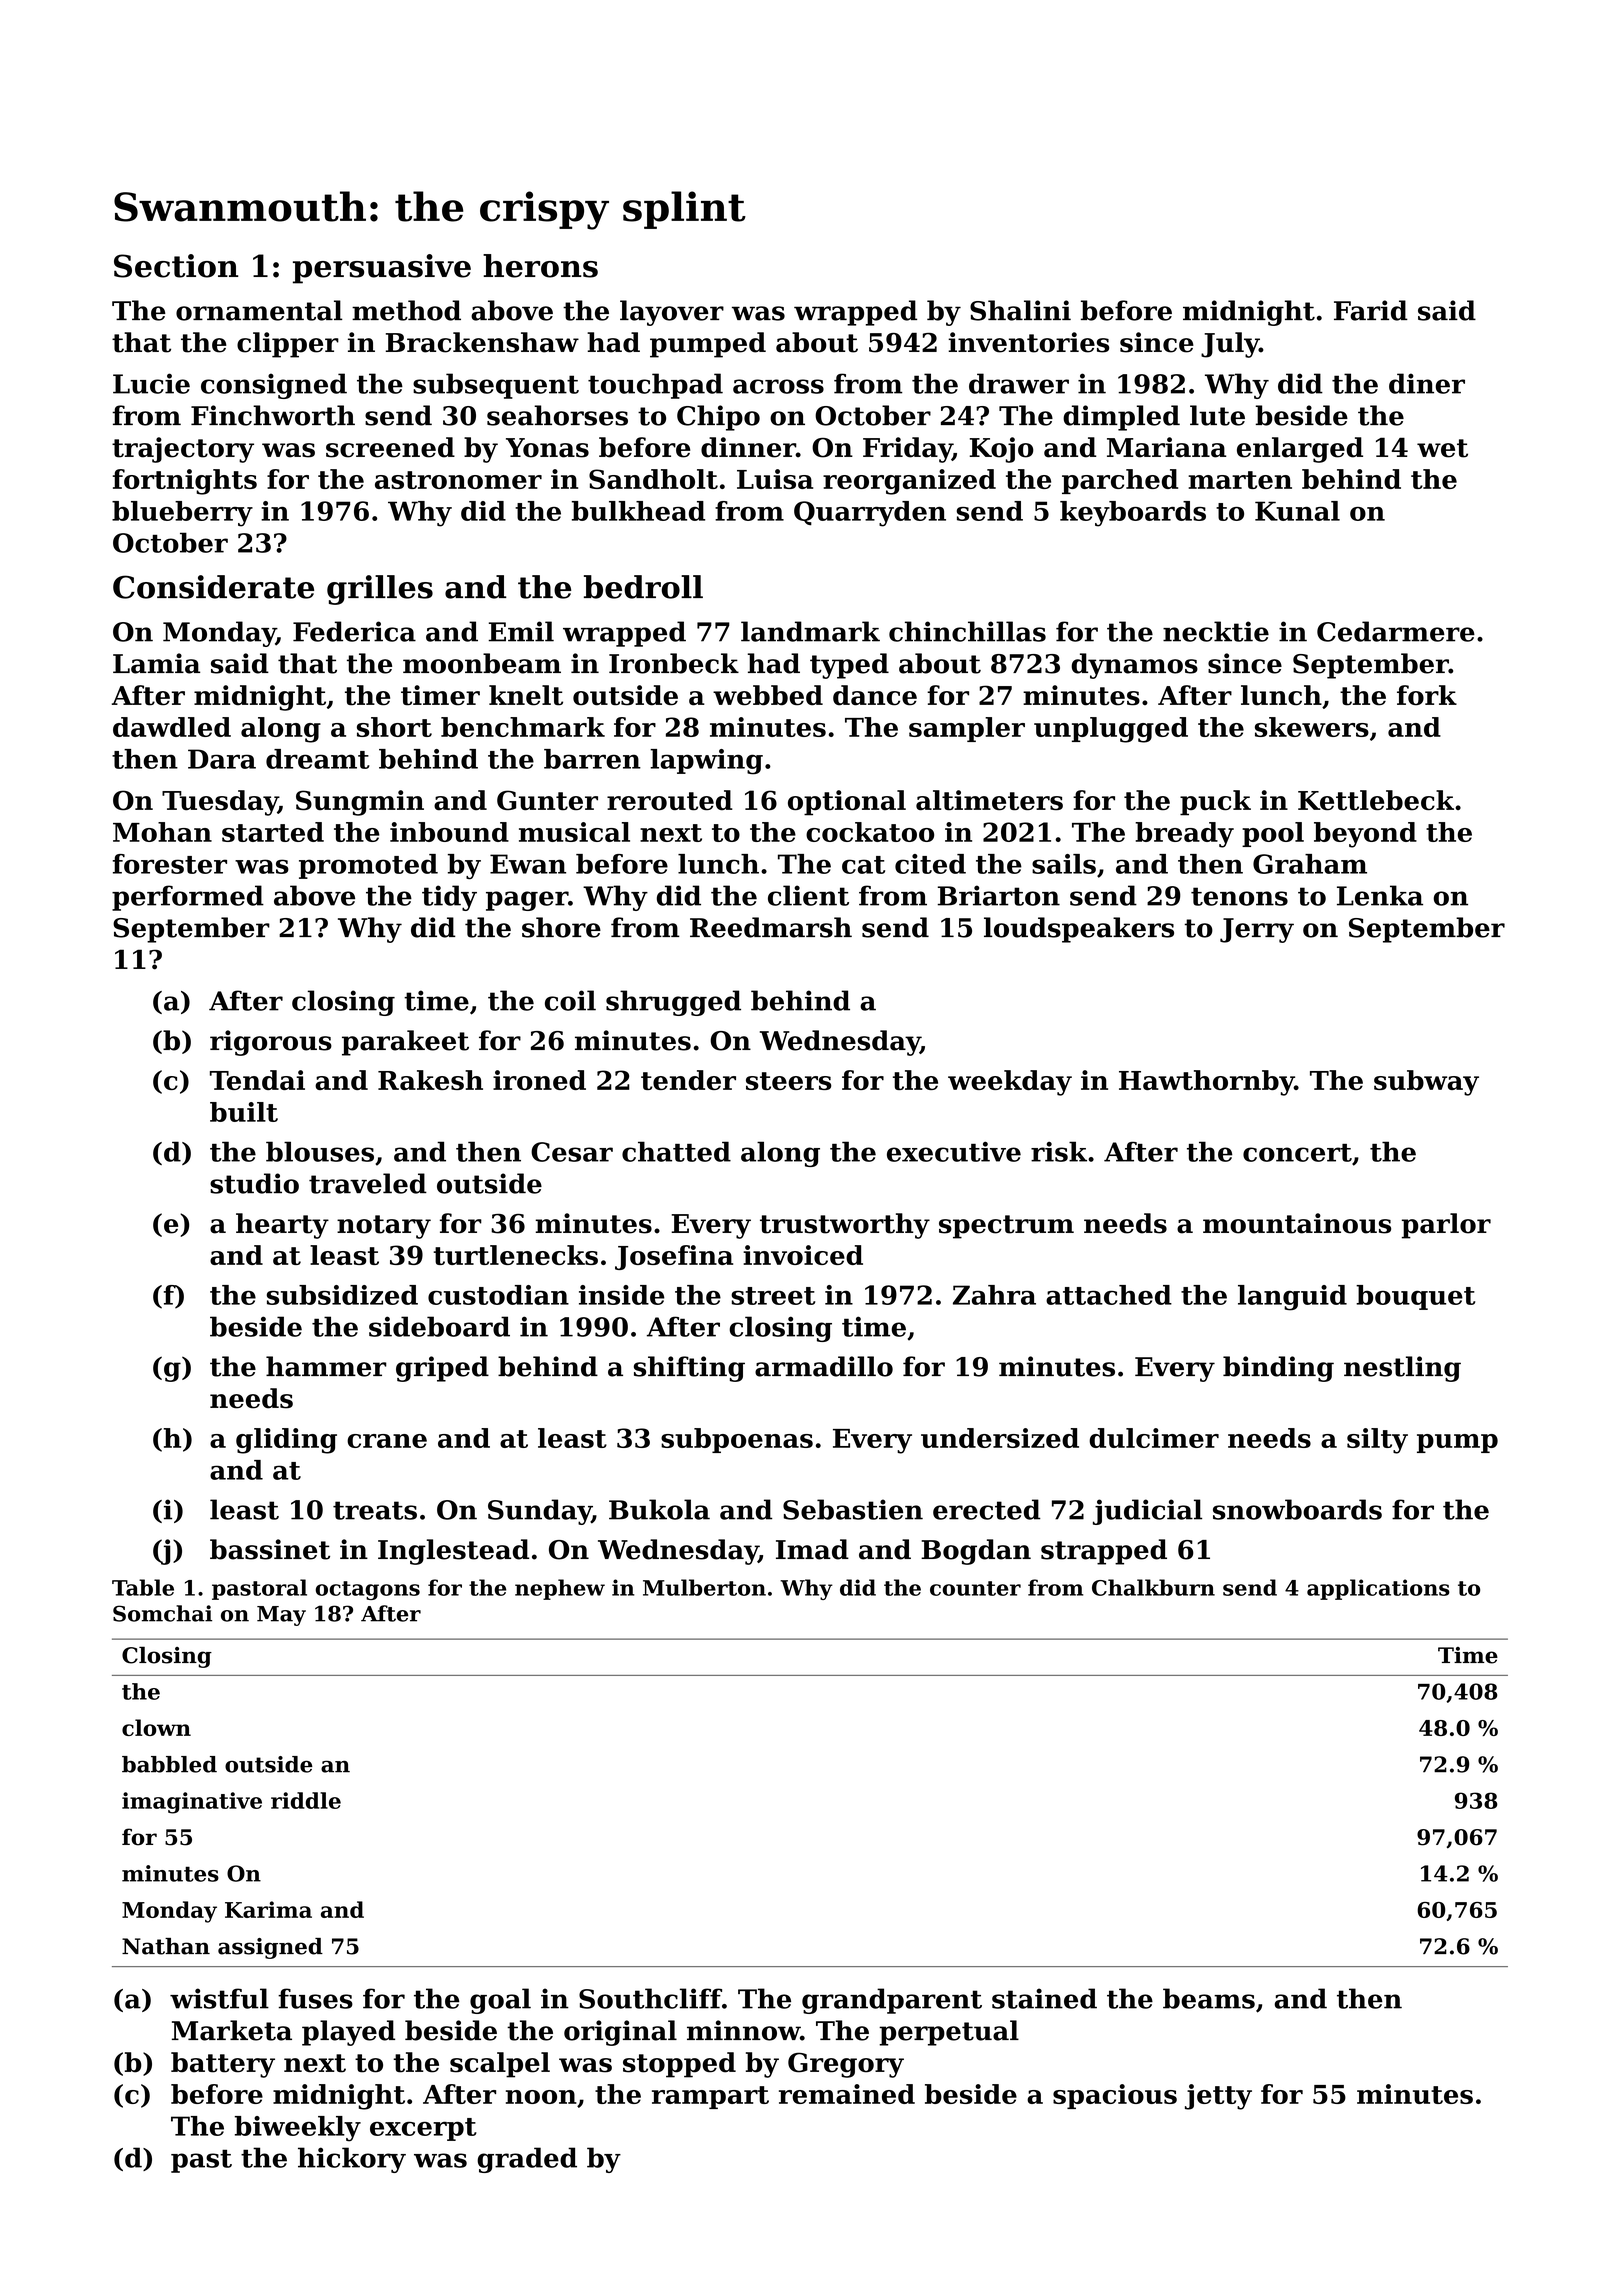 The width and height of the image is (1620, 2292). I want to click on Chalkburn, so click(1153, 1587).
